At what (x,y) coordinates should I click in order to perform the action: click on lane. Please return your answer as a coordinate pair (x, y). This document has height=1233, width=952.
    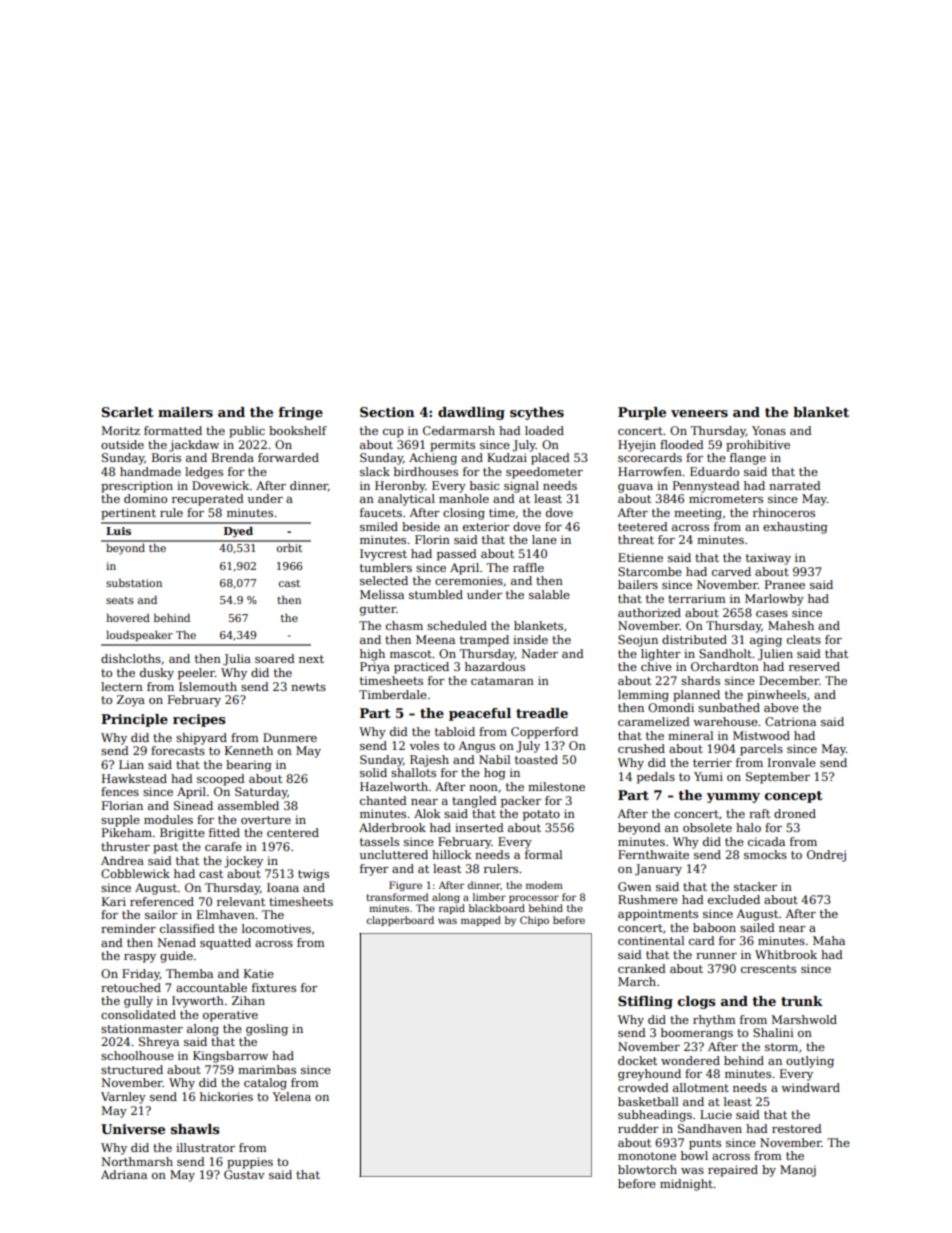
    Looking at the image, I should click on (544, 539).
